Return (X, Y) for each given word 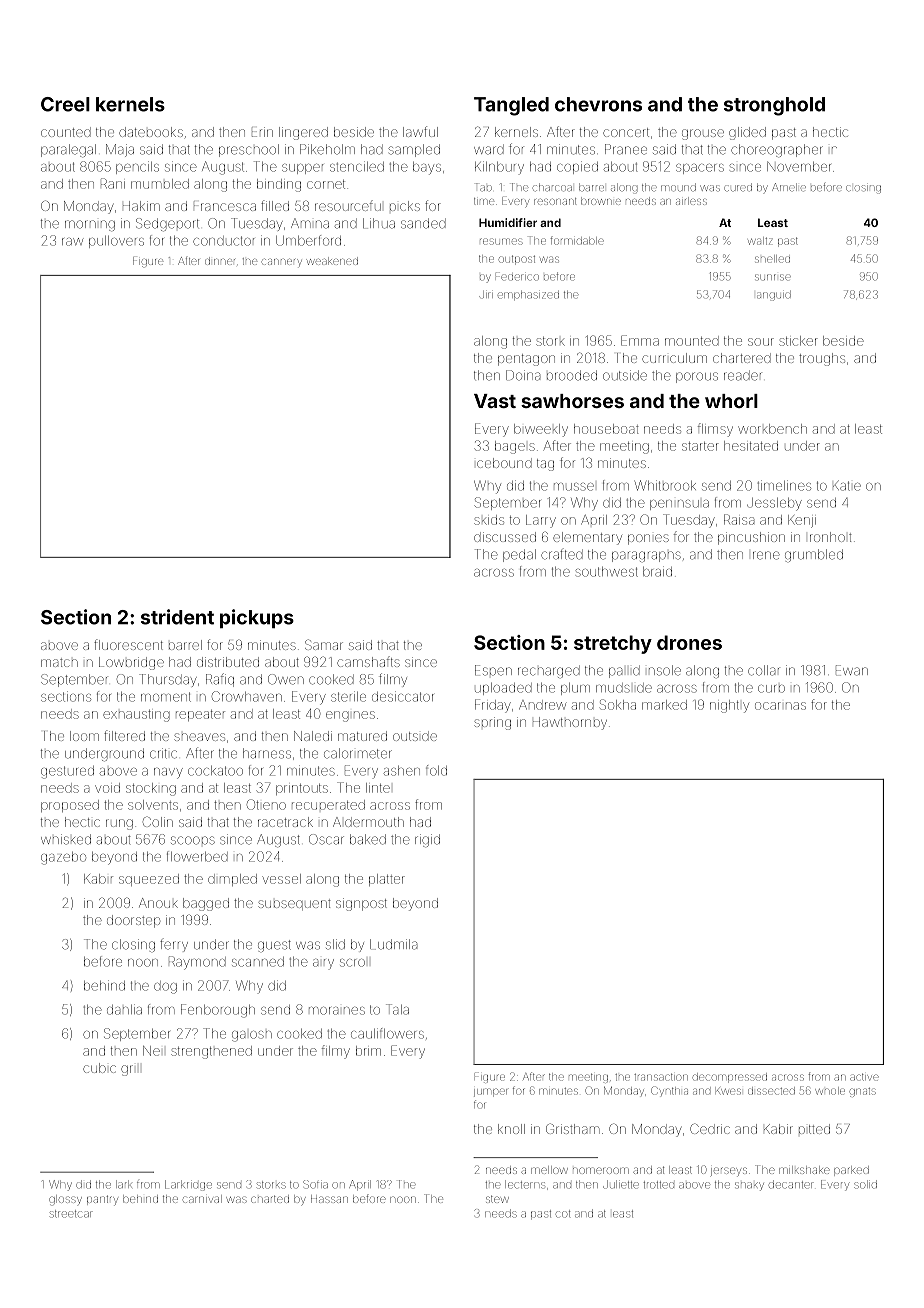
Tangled (511, 106)
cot (563, 1214)
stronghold (774, 106)
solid (865, 1184)
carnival (202, 1199)
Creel (65, 104)
